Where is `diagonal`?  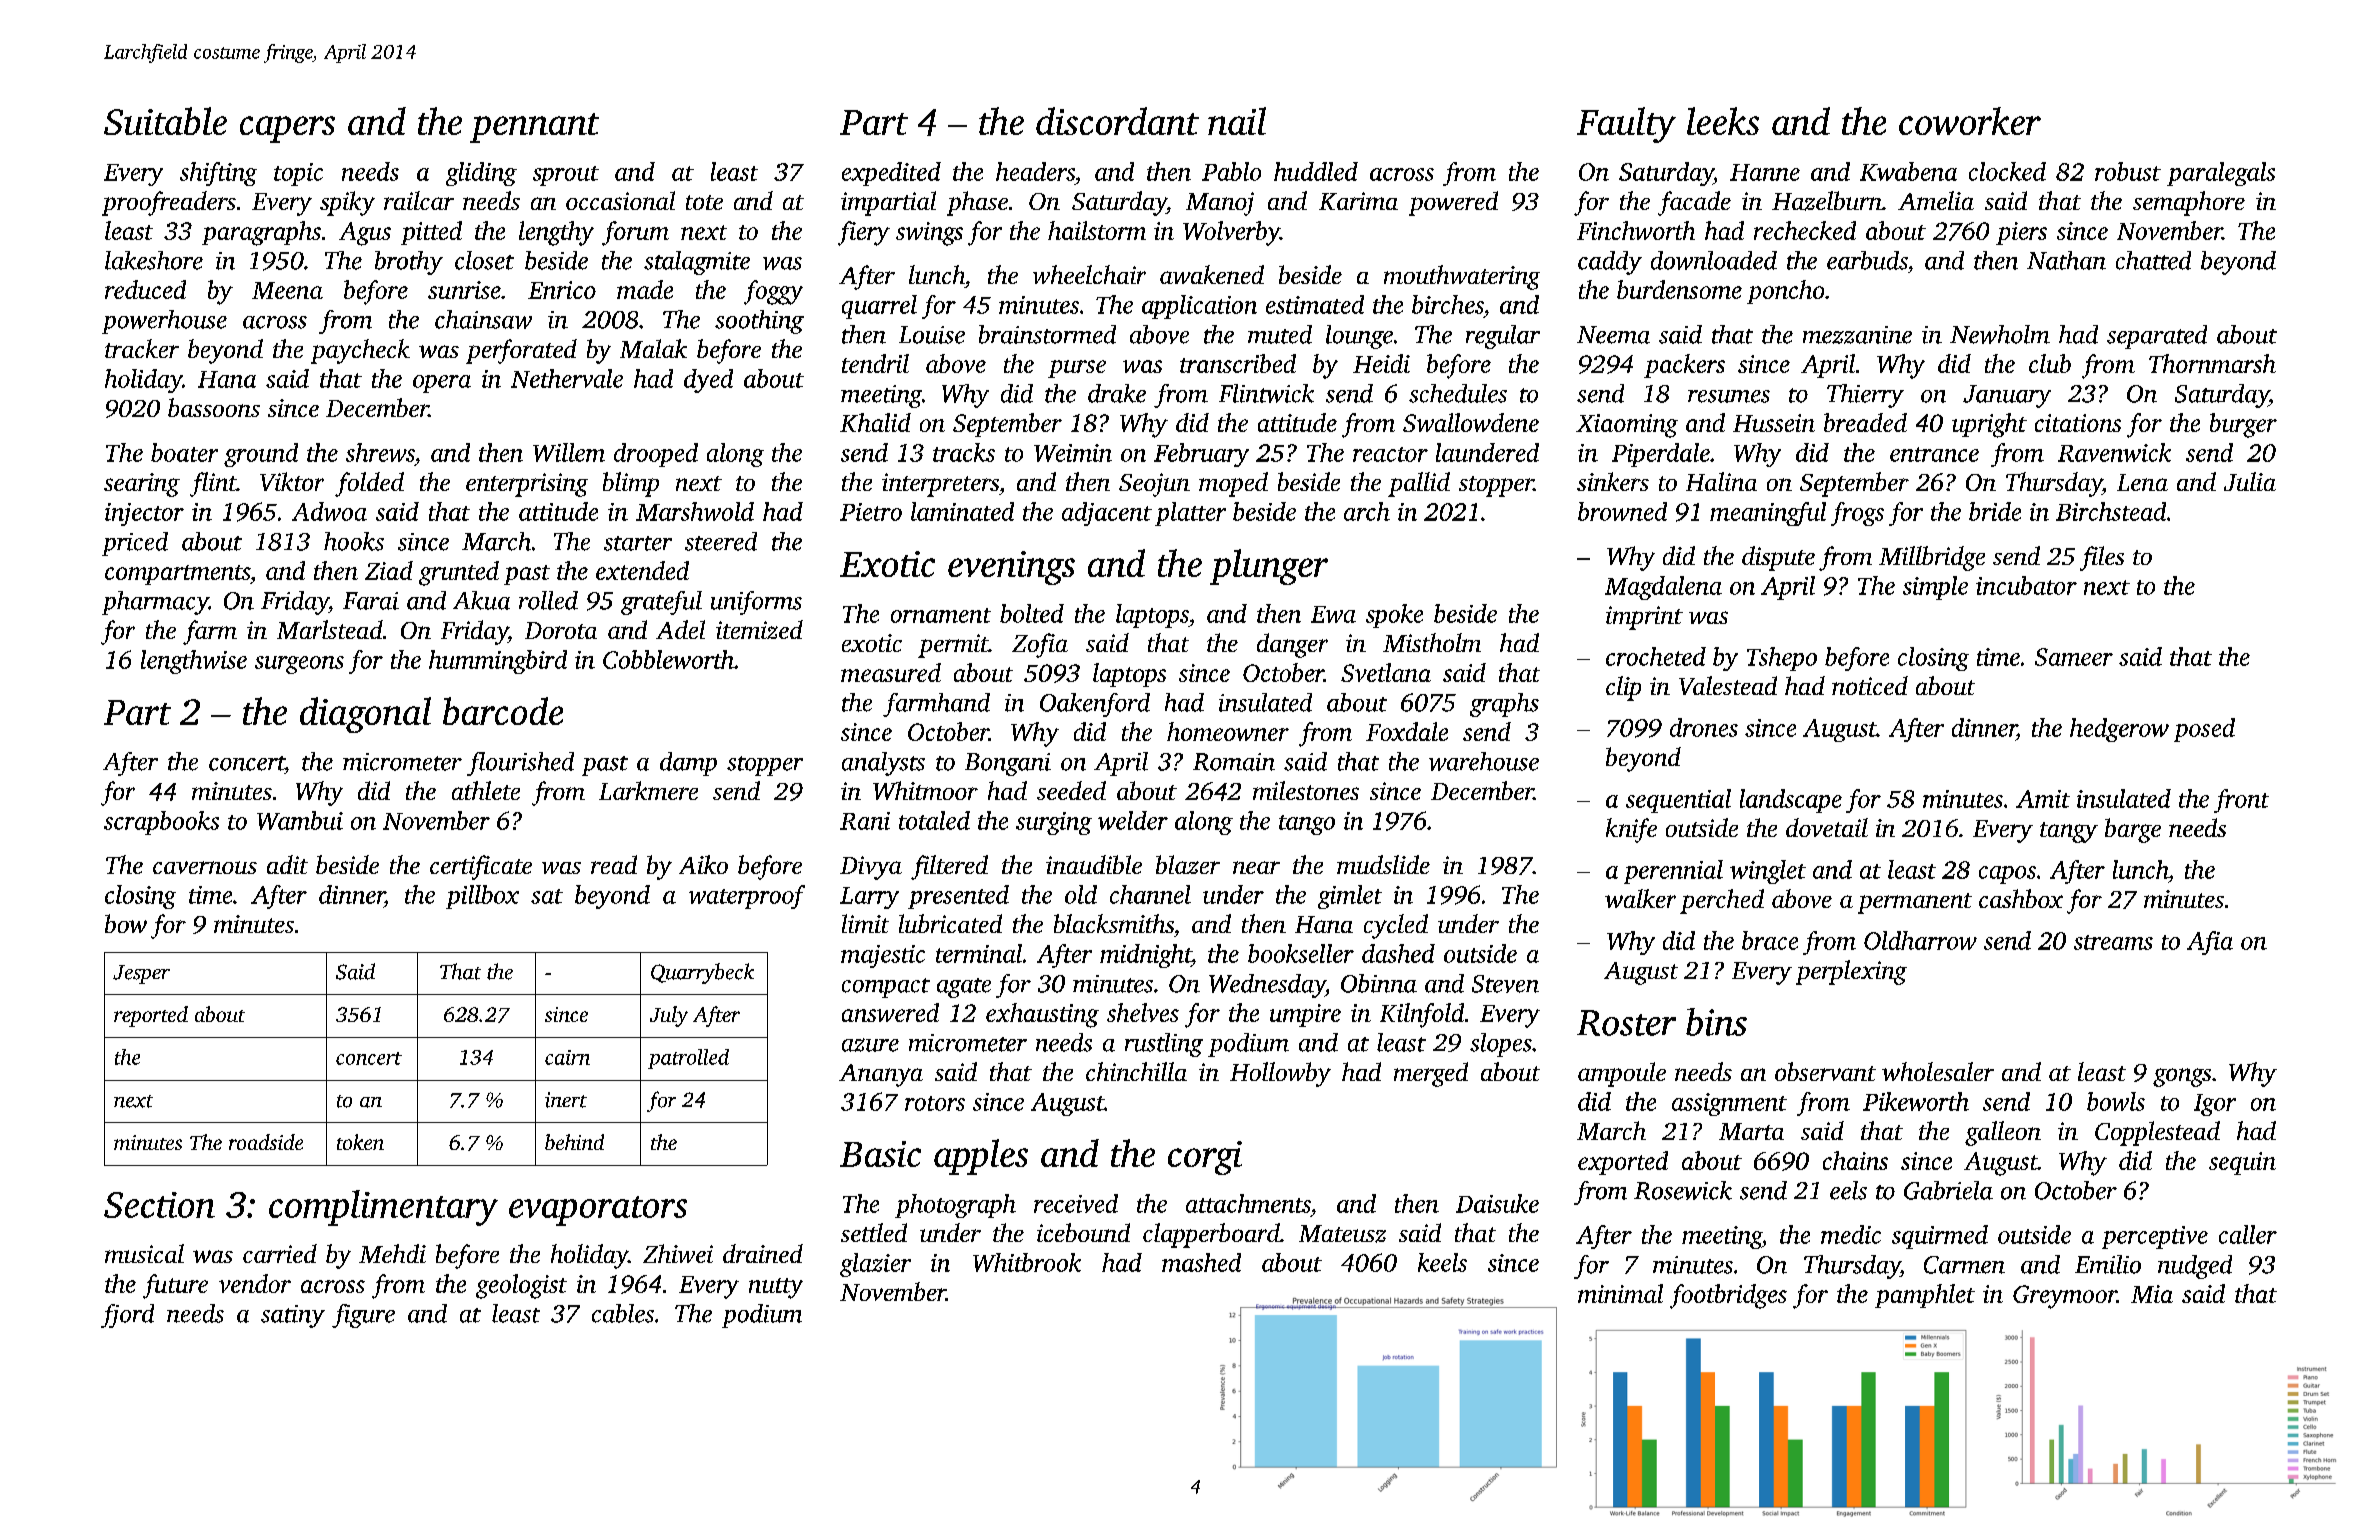 diagonal is located at coordinates (365, 715).
